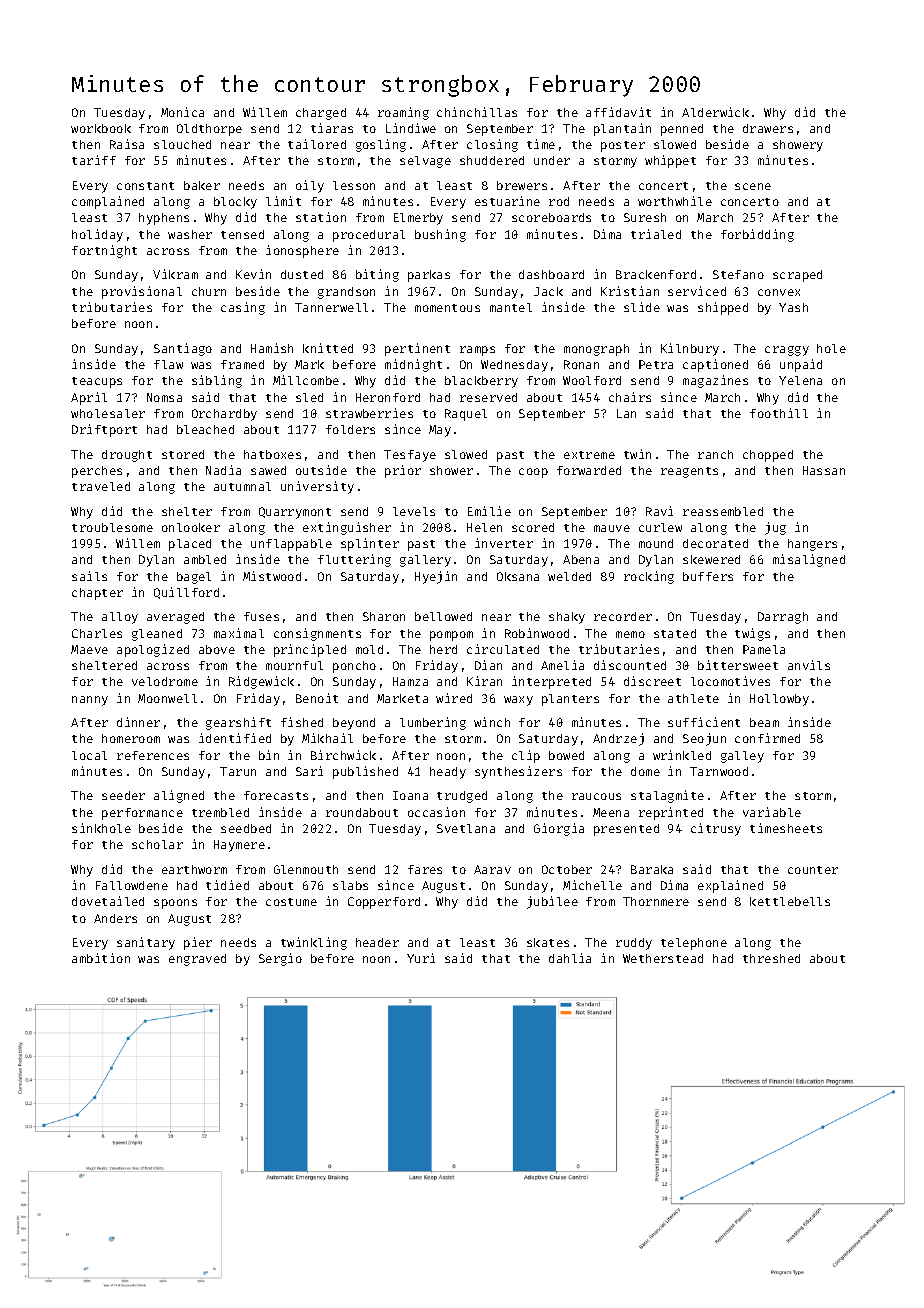 Image resolution: width=924 pixels, height=1308 pixels. I want to click on seedbed, so click(246, 828).
